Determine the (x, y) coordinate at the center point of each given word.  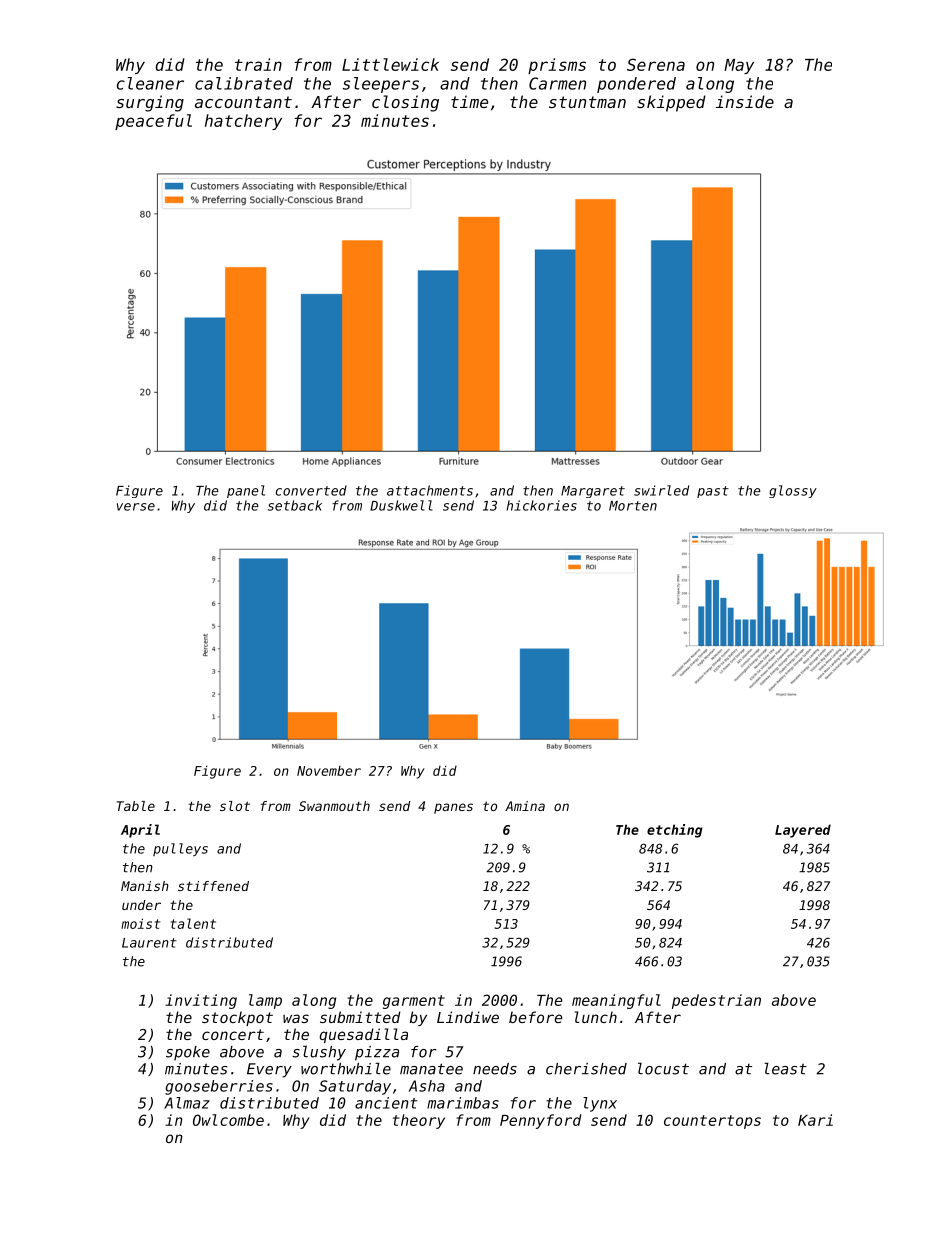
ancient (386, 1103)
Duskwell (401, 505)
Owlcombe (228, 1120)
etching (674, 831)
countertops (712, 1122)
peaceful (153, 122)
